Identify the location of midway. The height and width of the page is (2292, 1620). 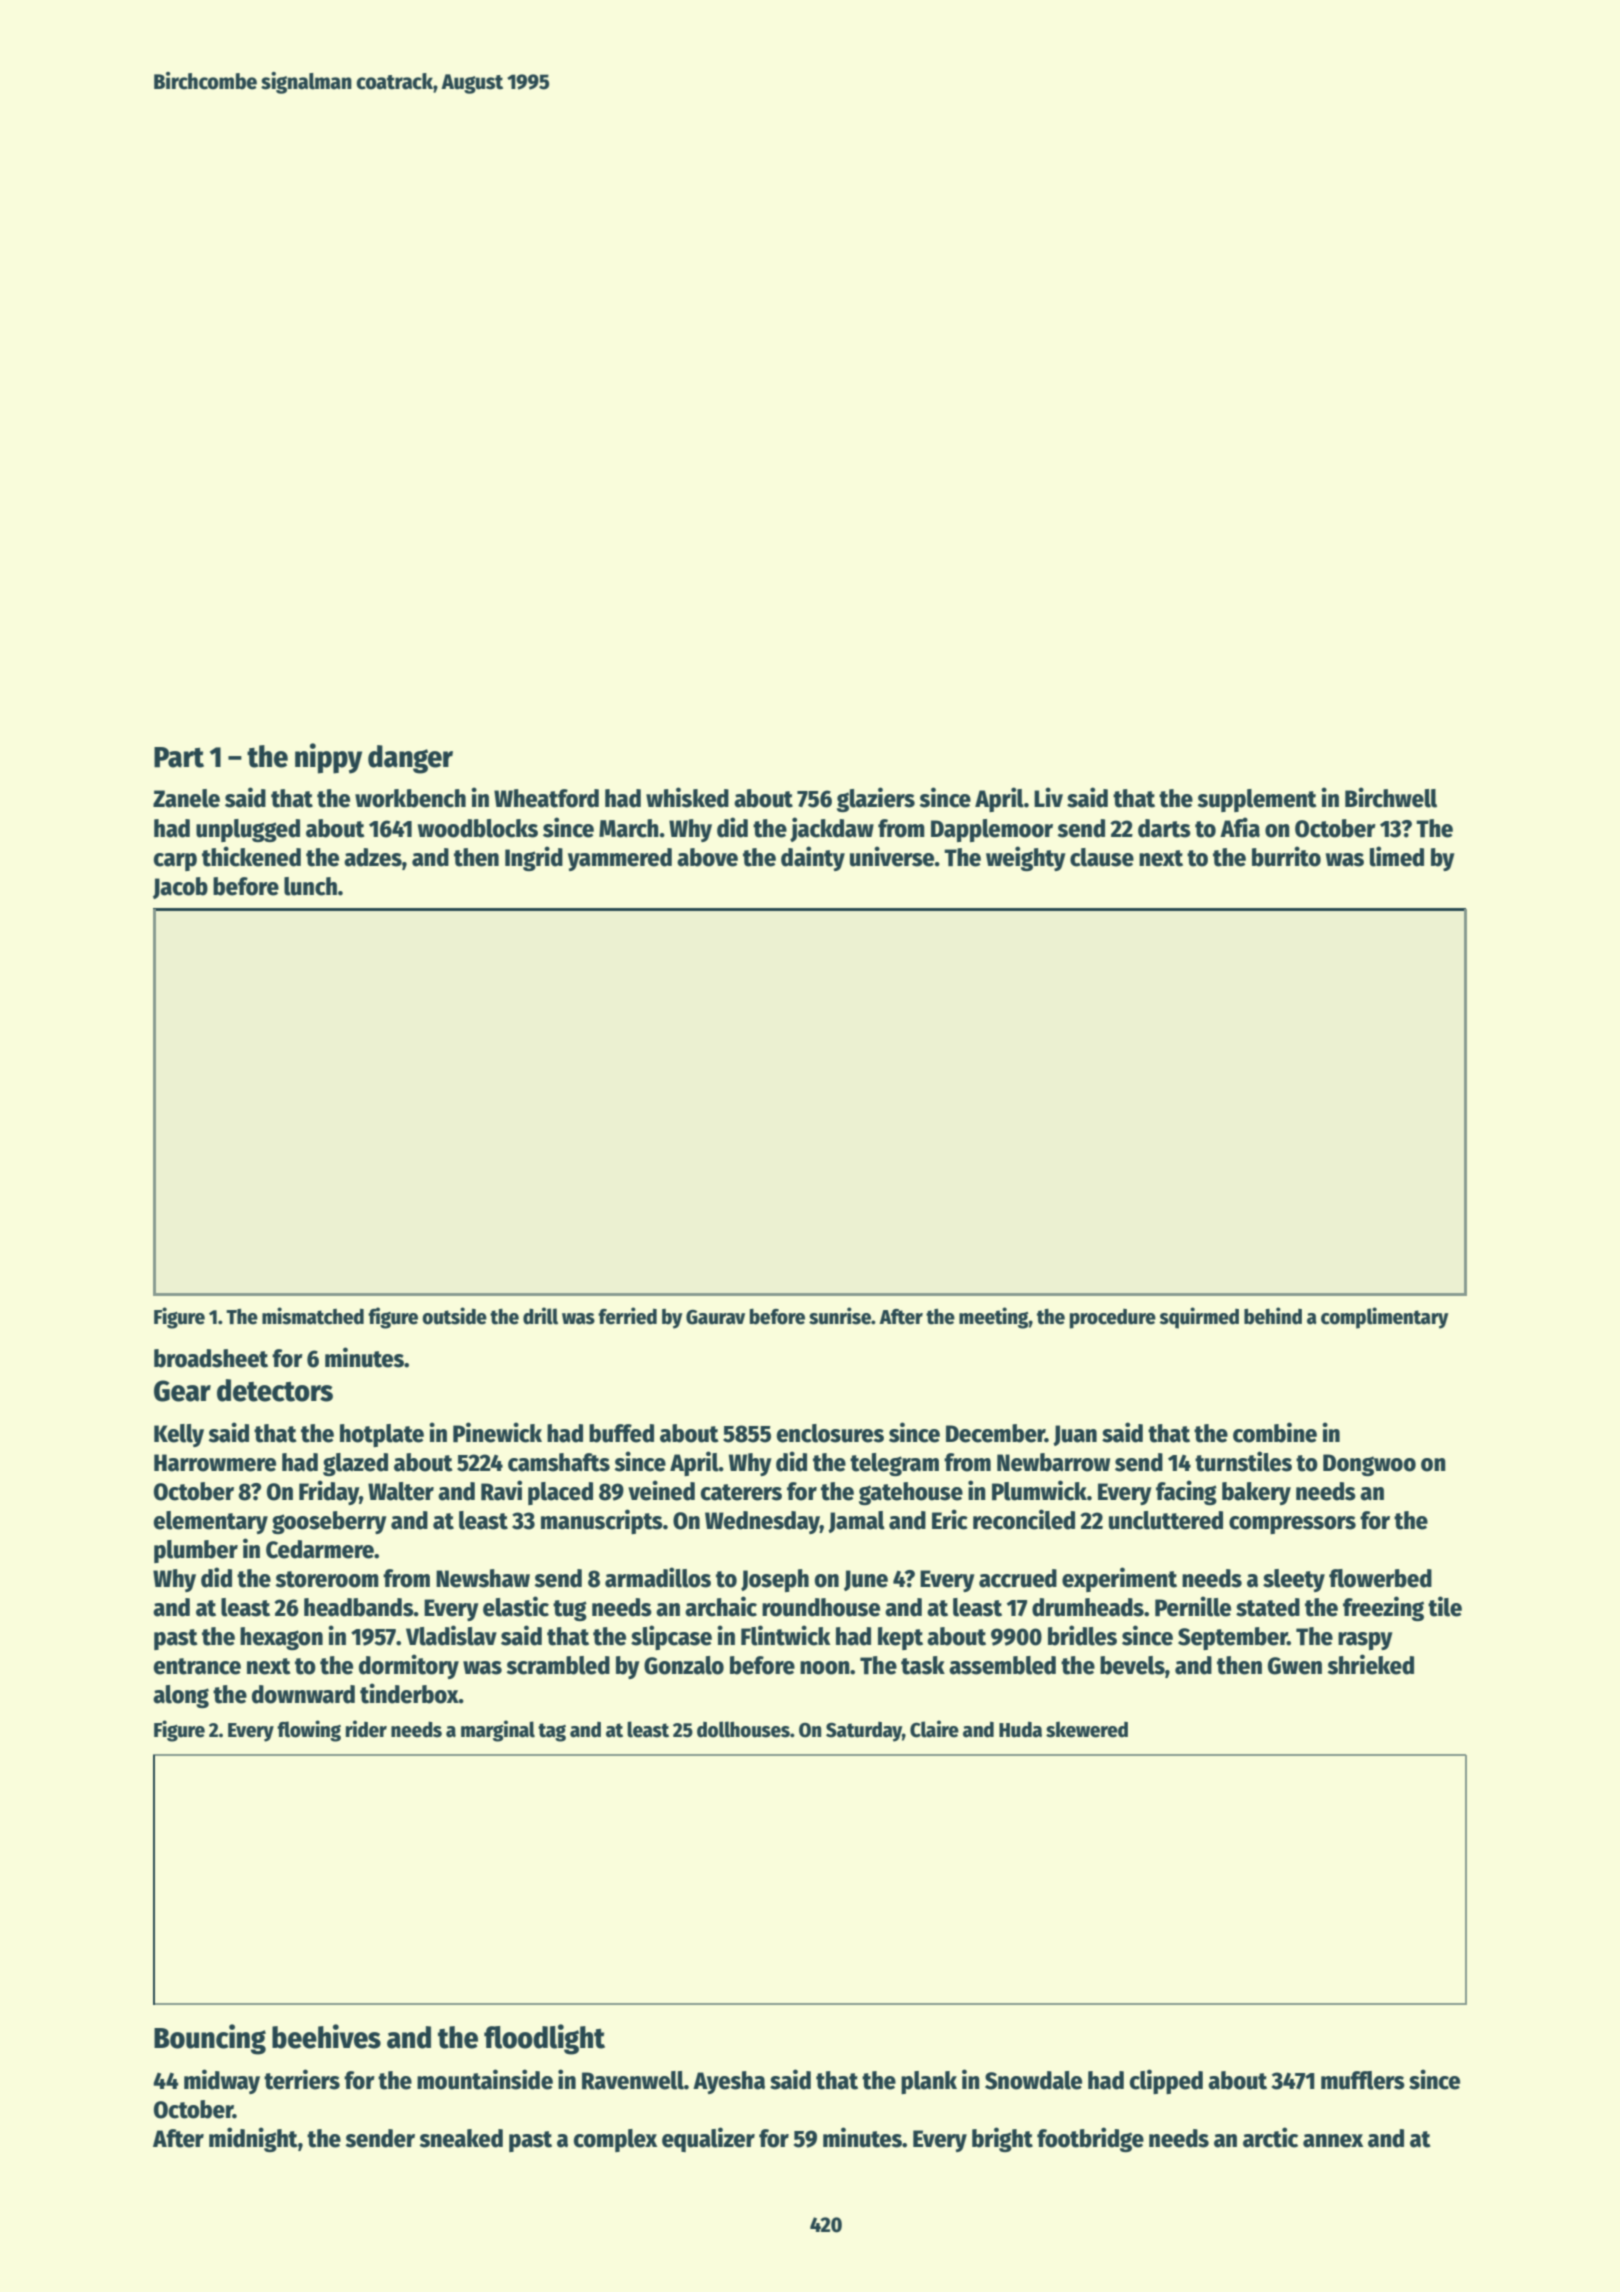
(222, 2081).
